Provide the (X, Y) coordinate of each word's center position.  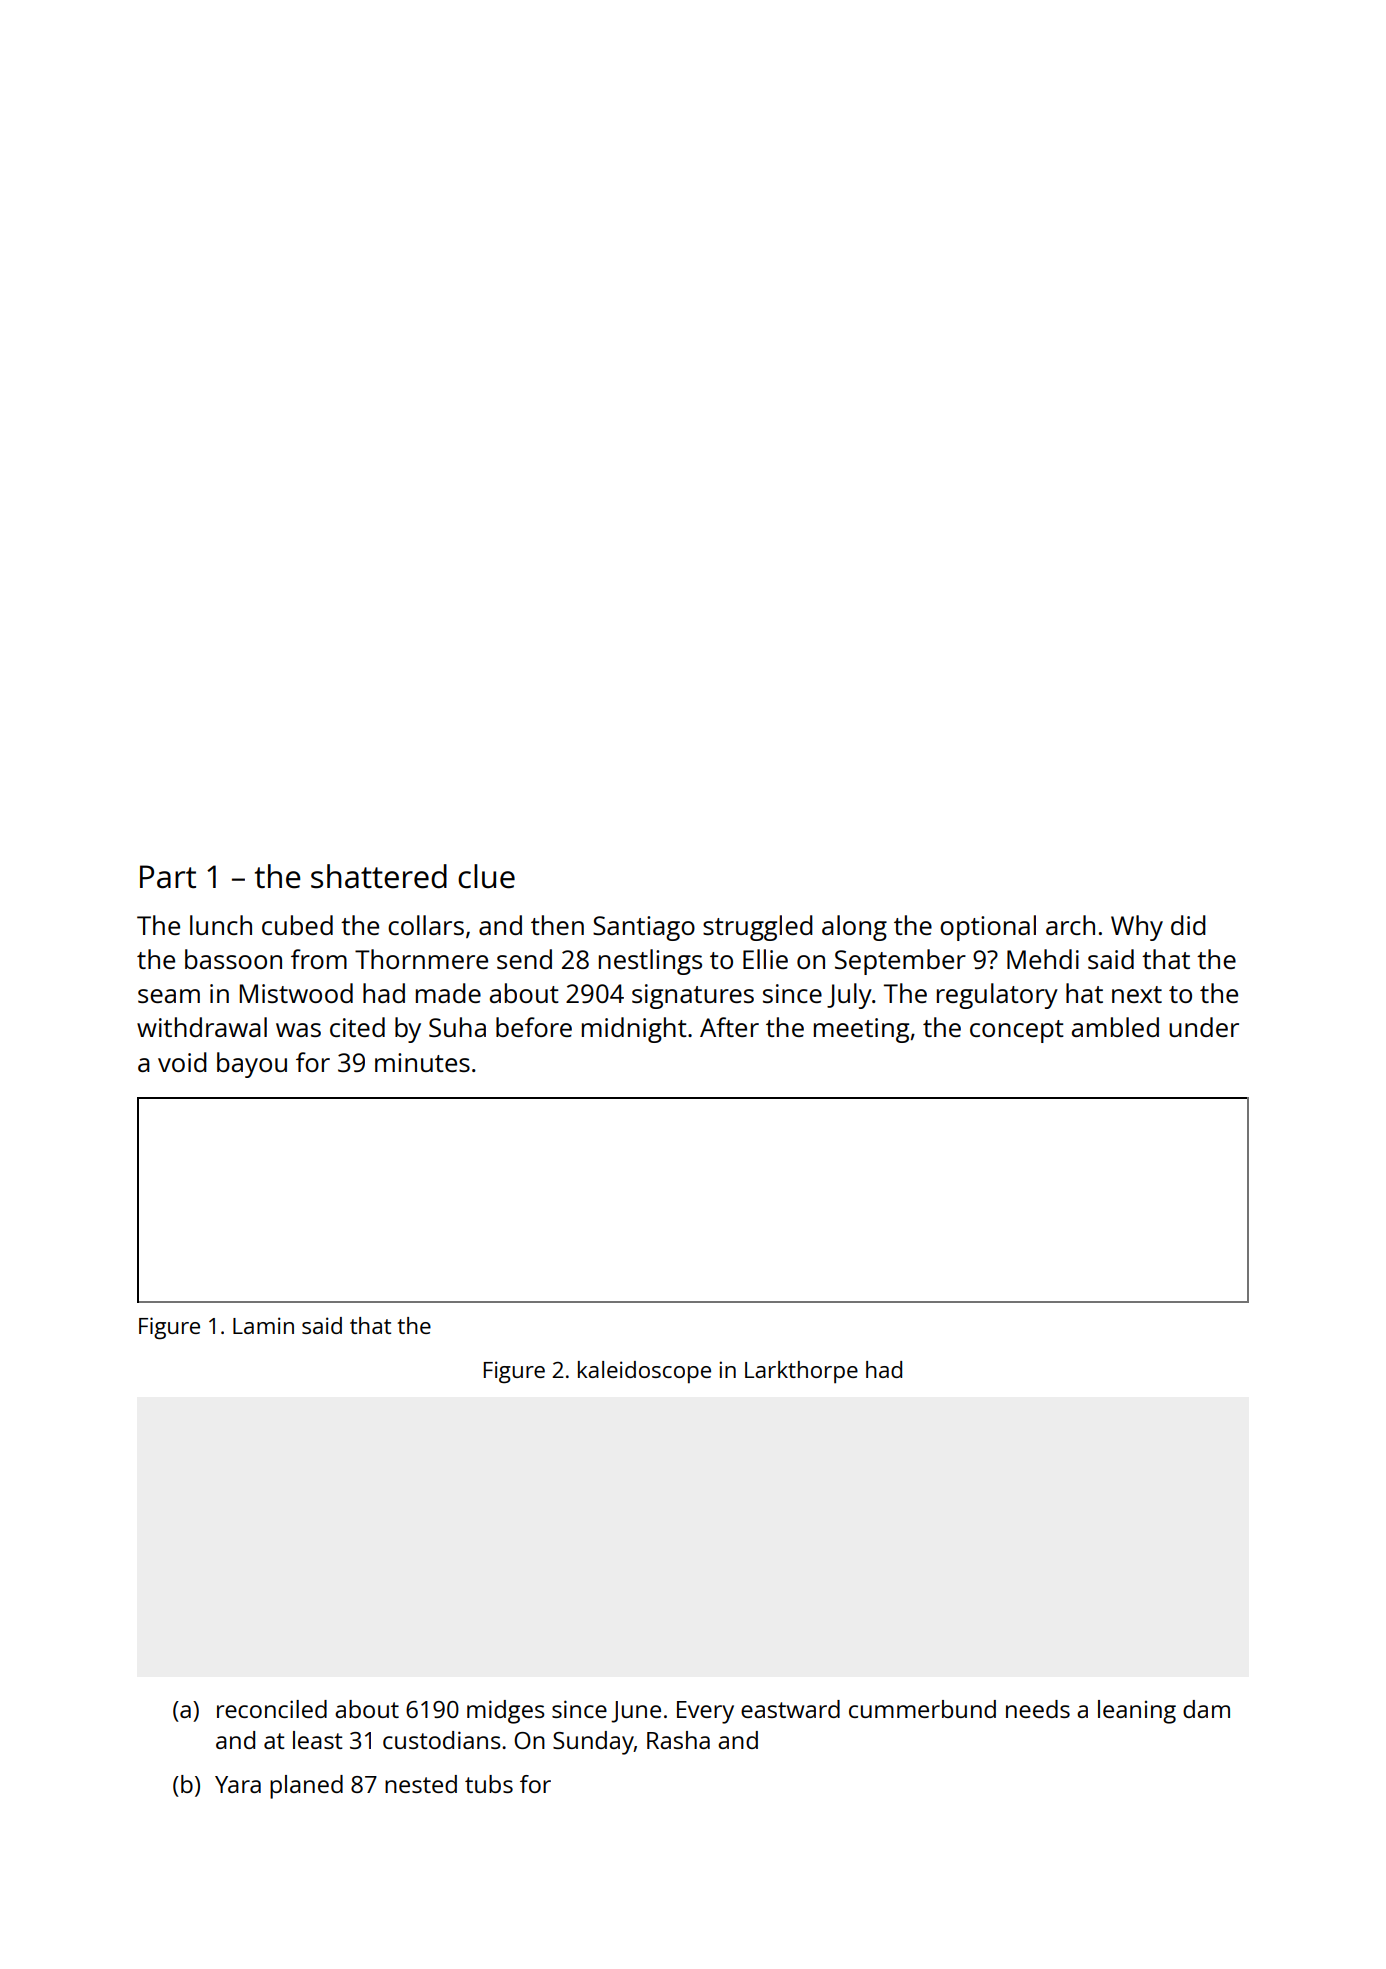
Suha (457, 1027)
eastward (790, 1709)
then (557, 925)
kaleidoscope (644, 1372)
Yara (238, 1784)
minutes (422, 1062)
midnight (634, 1030)
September (900, 962)
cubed (297, 925)
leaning (1137, 1712)
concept (1017, 1031)
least (318, 1740)
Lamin (263, 1325)
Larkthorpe (801, 1372)
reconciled (272, 1709)
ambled (1115, 1027)
